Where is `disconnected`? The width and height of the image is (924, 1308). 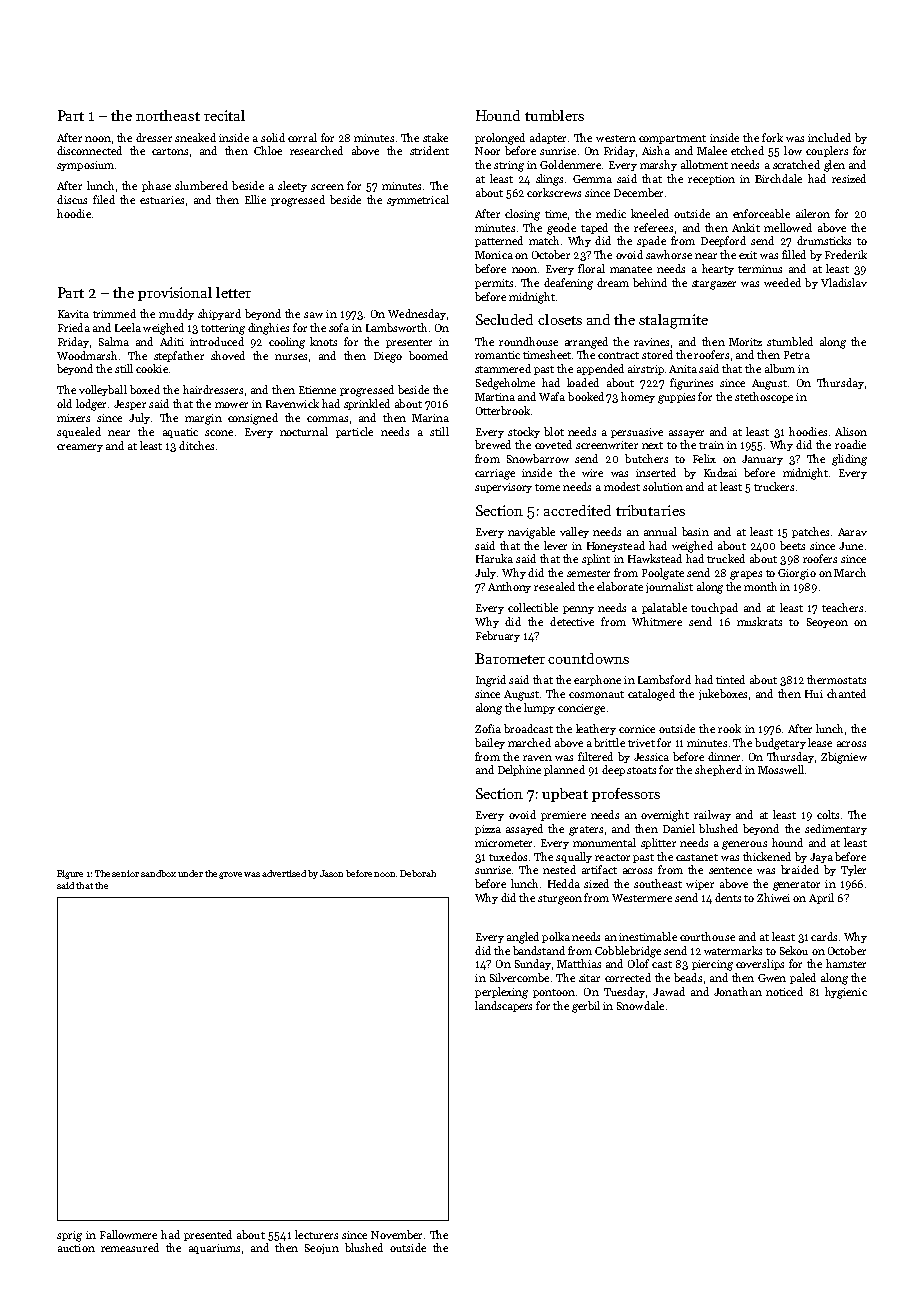 disconnected is located at coordinates (89, 150).
